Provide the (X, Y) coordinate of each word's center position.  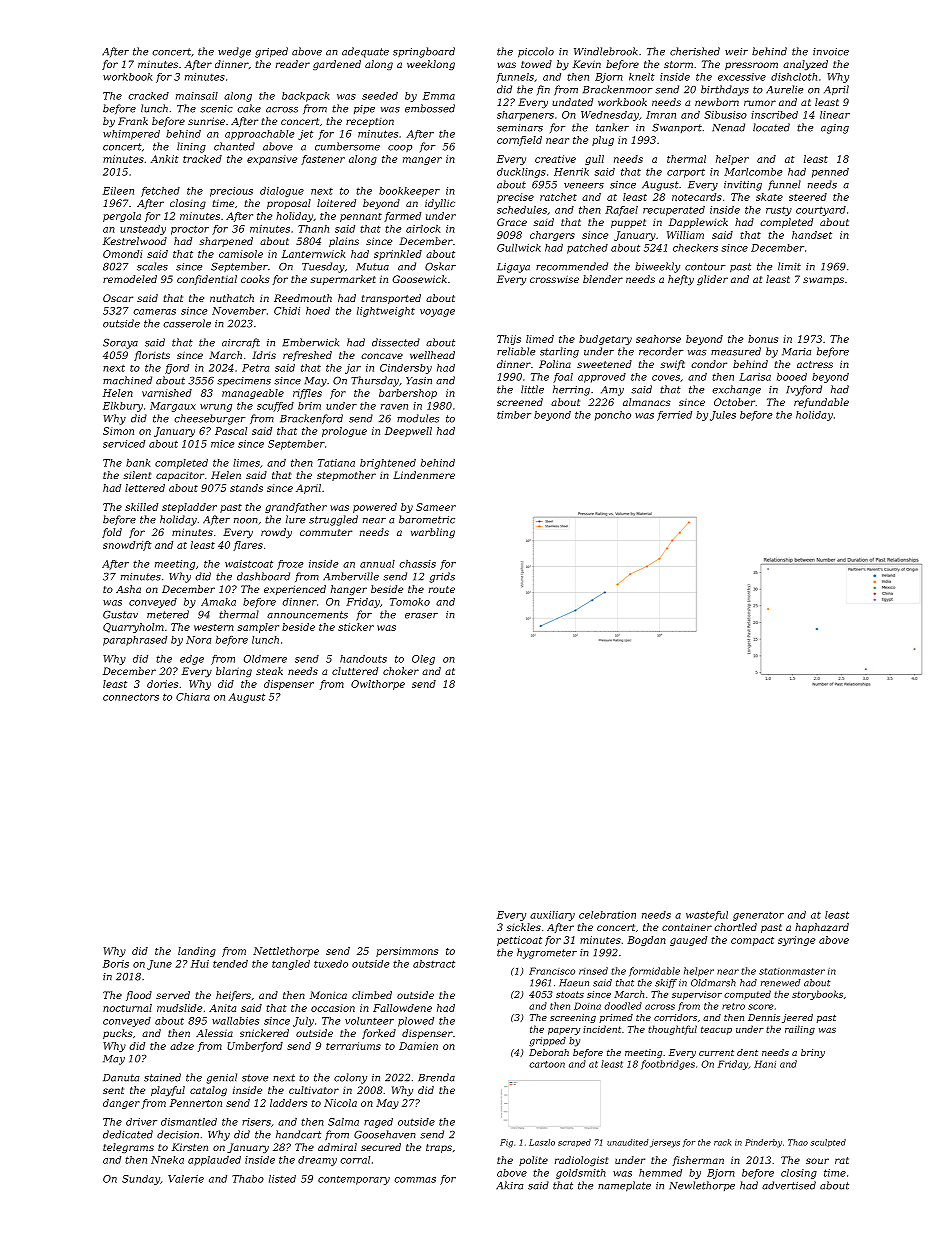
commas (415, 1180)
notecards (697, 197)
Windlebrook (606, 51)
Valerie (186, 1179)
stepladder (189, 508)
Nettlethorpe (286, 952)
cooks (255, 279)
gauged (688, 941)
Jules (723, 416)
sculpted (828, 1143)
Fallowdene (402, 1008)
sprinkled (398, 255)
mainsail (197, 96)
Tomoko (410, 602)
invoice (831, 52)
